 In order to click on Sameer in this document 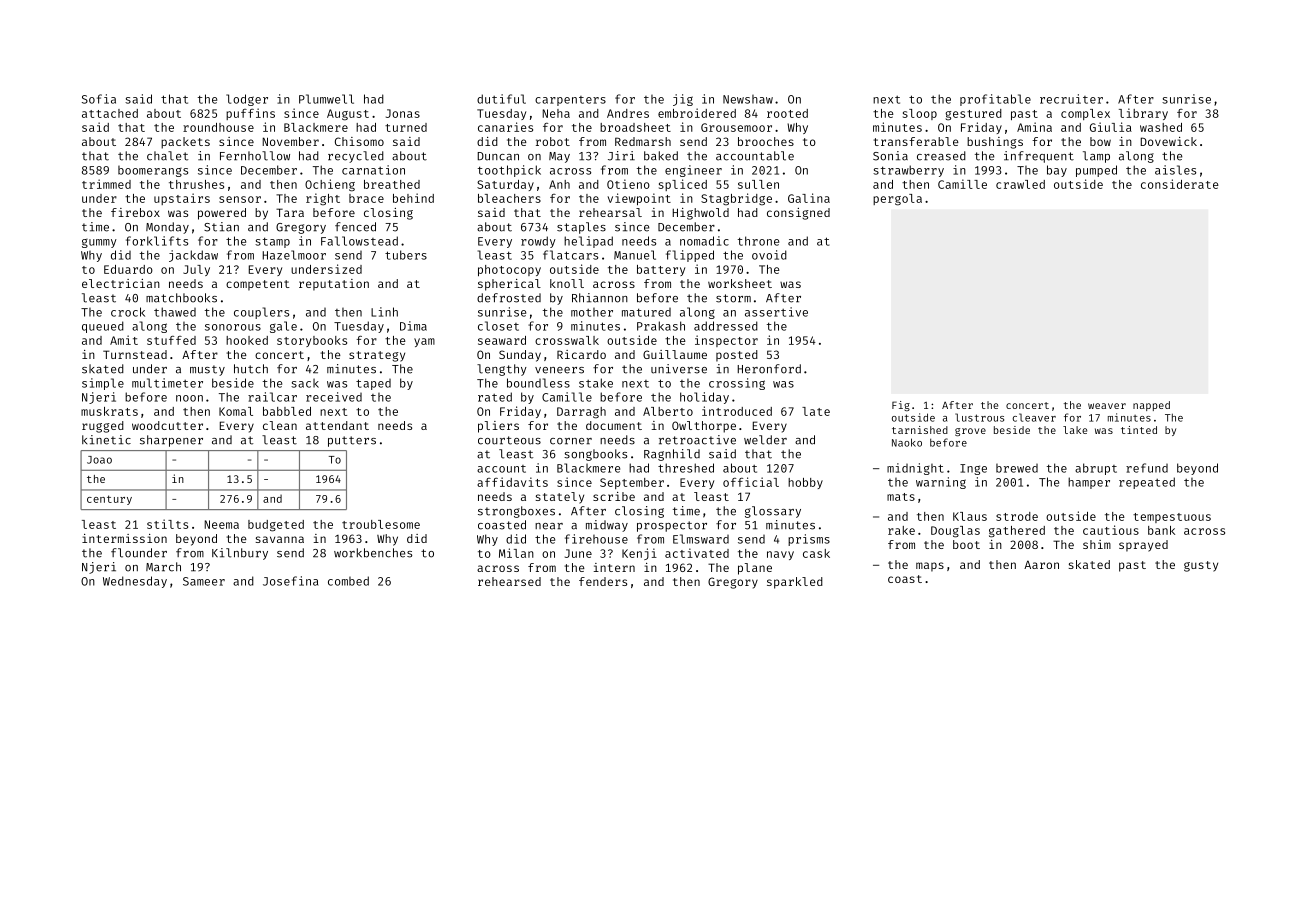, I will do `click(204, 581)`.
